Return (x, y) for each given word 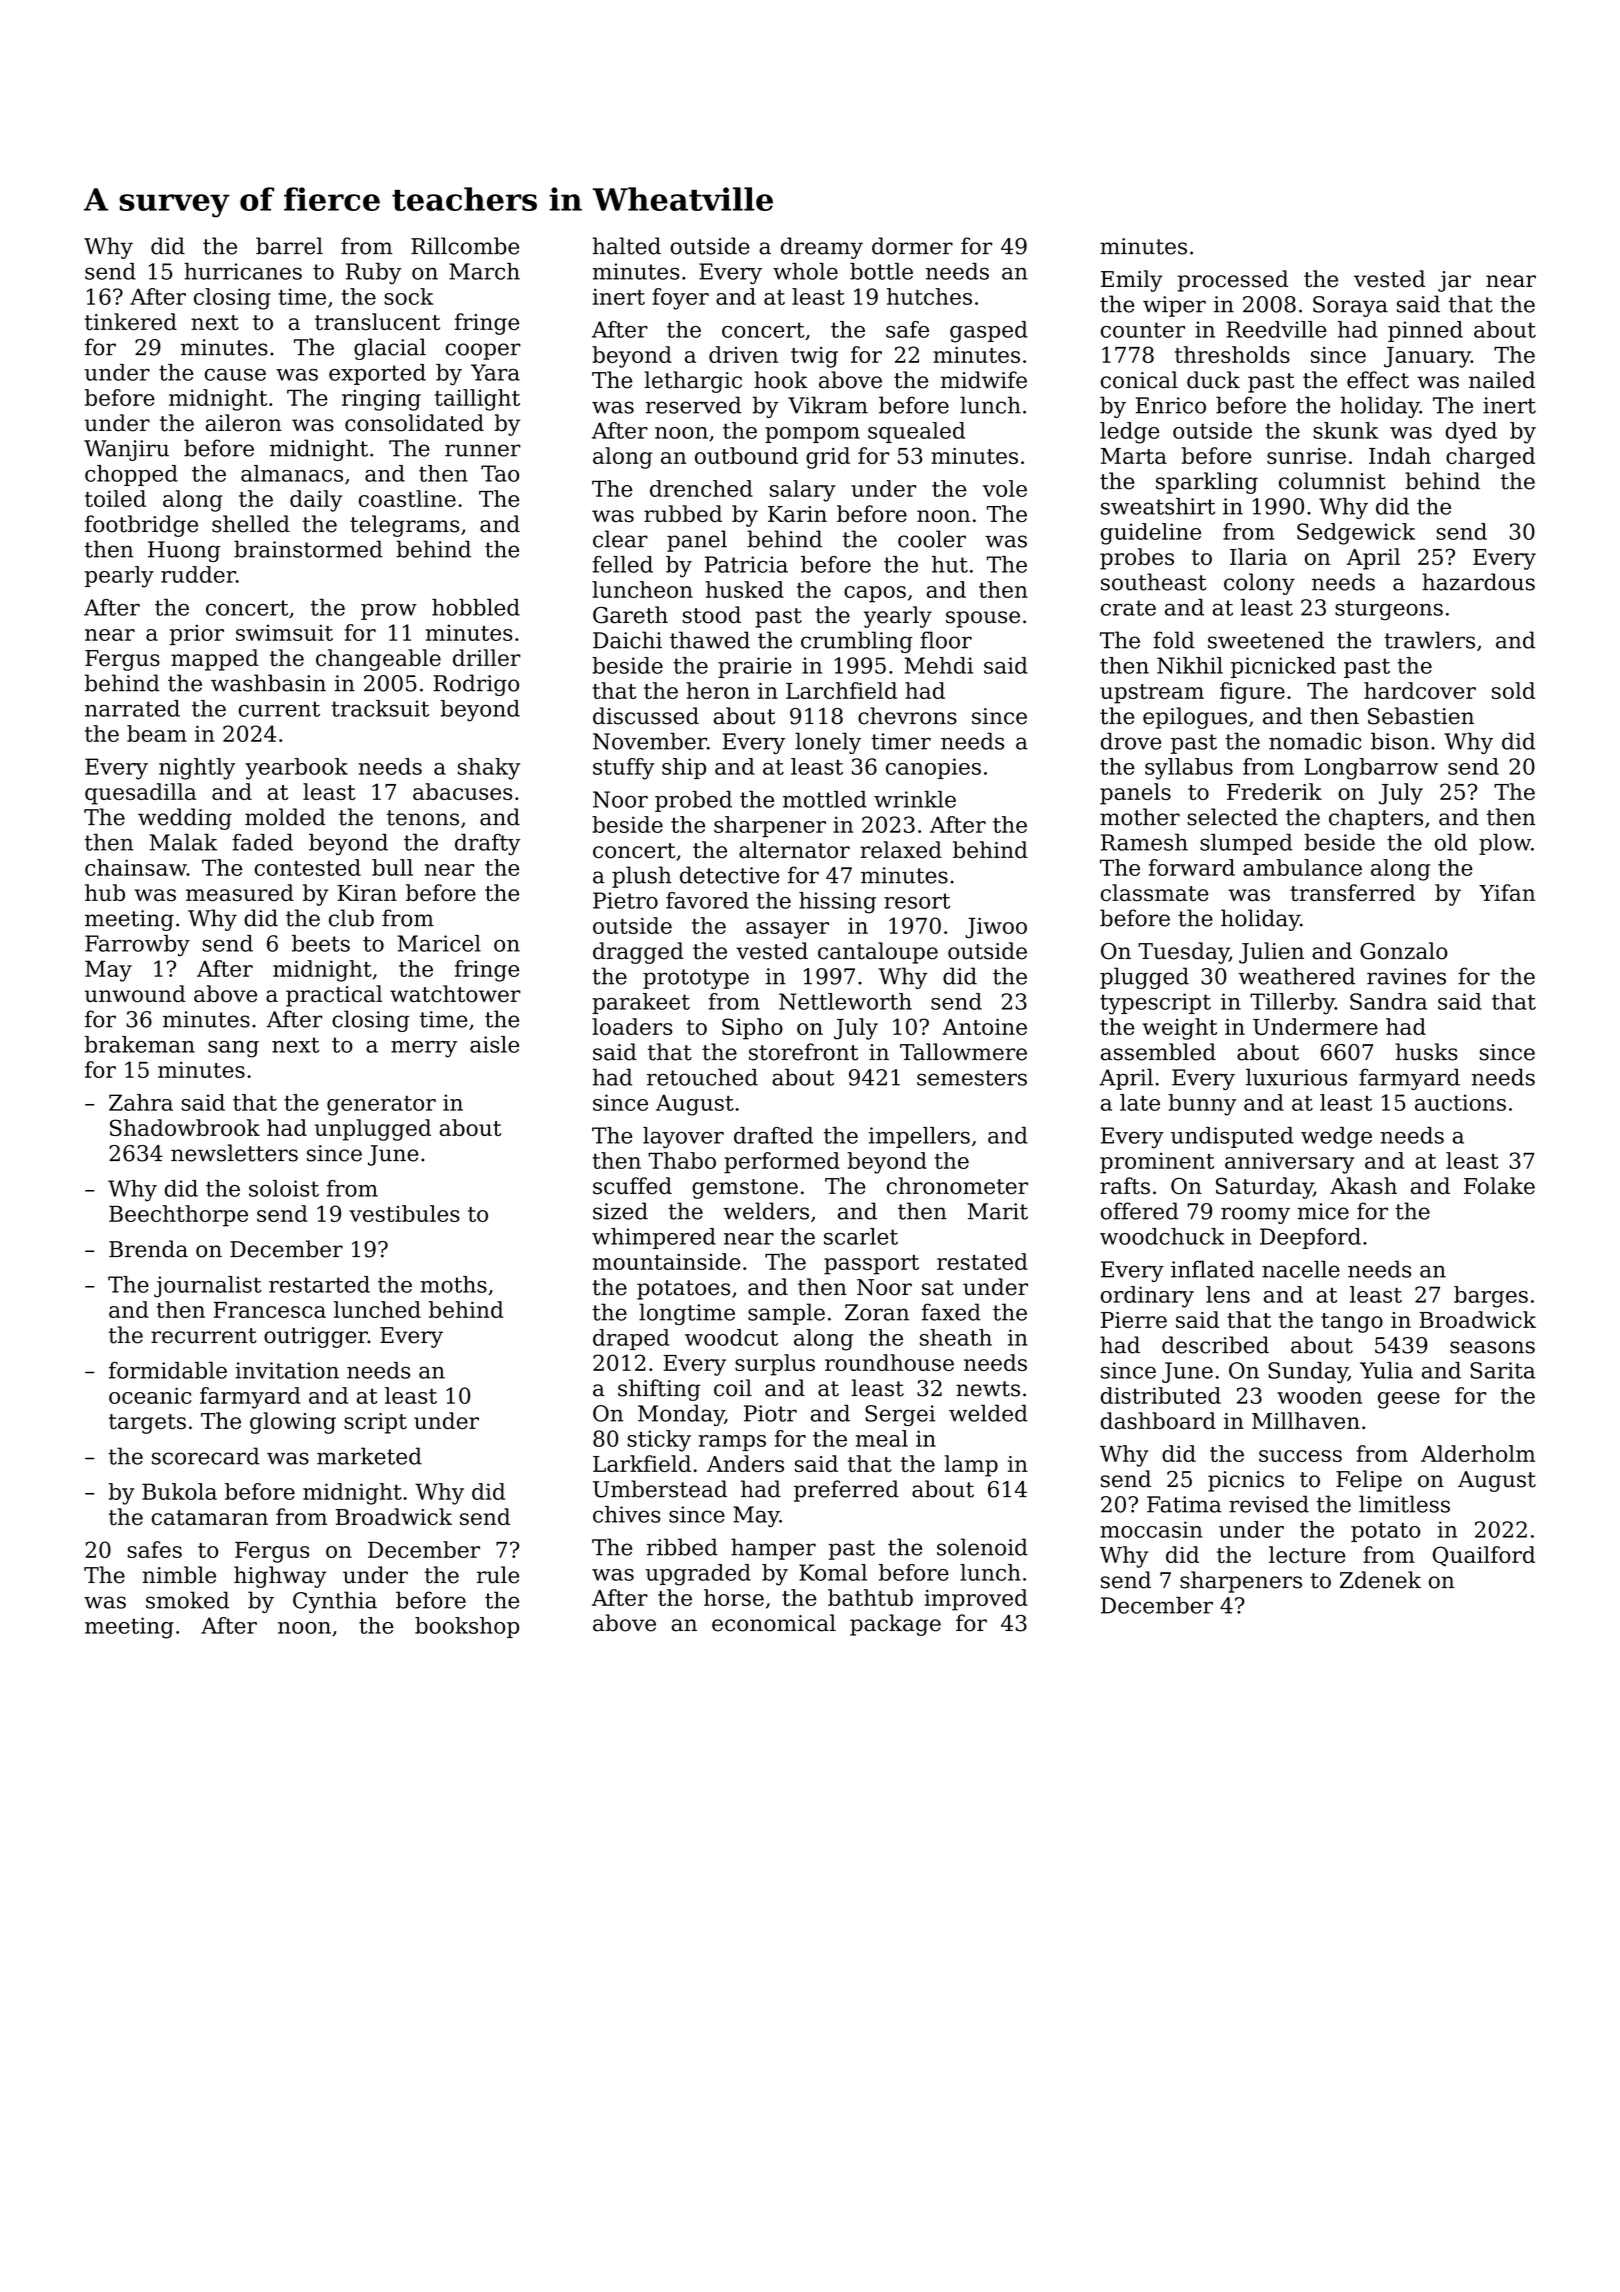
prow (389, 611)
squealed (916, 432)
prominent (1157, 1163)
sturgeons (1389, 610)
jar (1454, 281)
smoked (187, 1600)
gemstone (745, 1189)
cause (235, 375)
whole (805, 271)
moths (453, 1284)
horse (734, 1597)
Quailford (1484, 1556)
